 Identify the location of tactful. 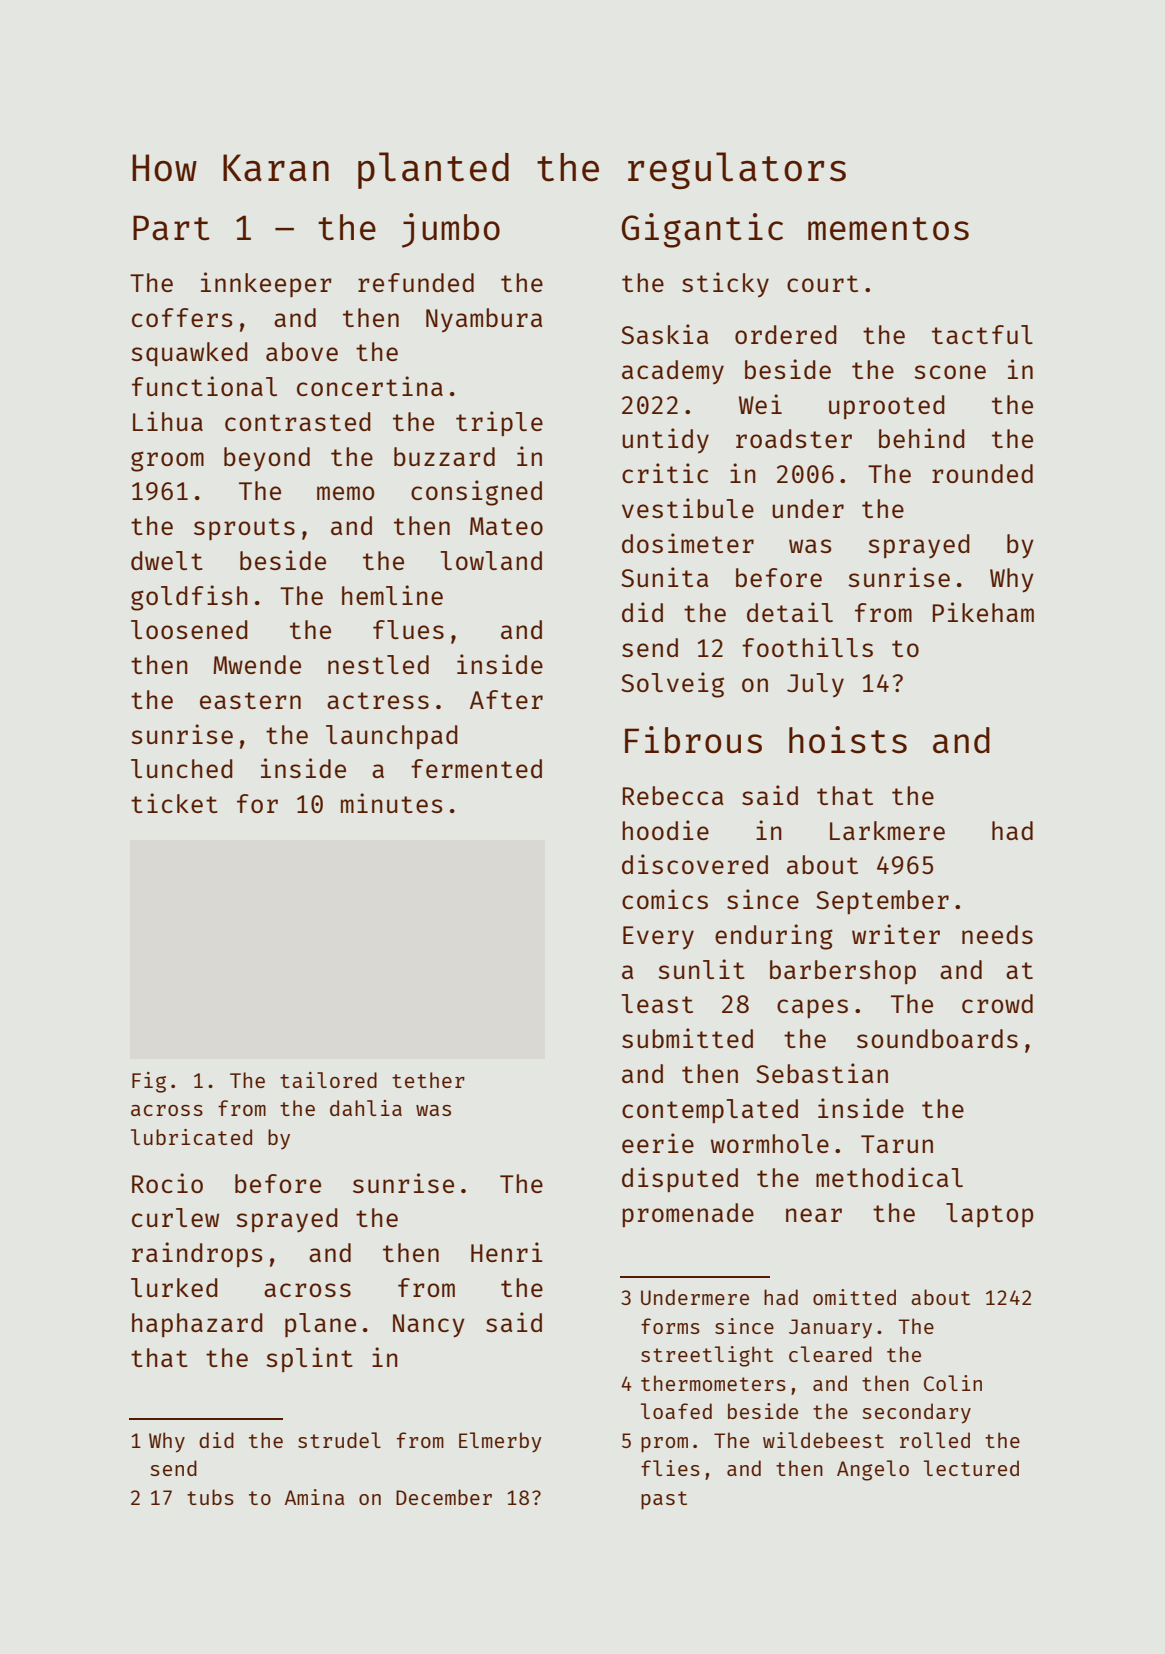
(982, 334).
